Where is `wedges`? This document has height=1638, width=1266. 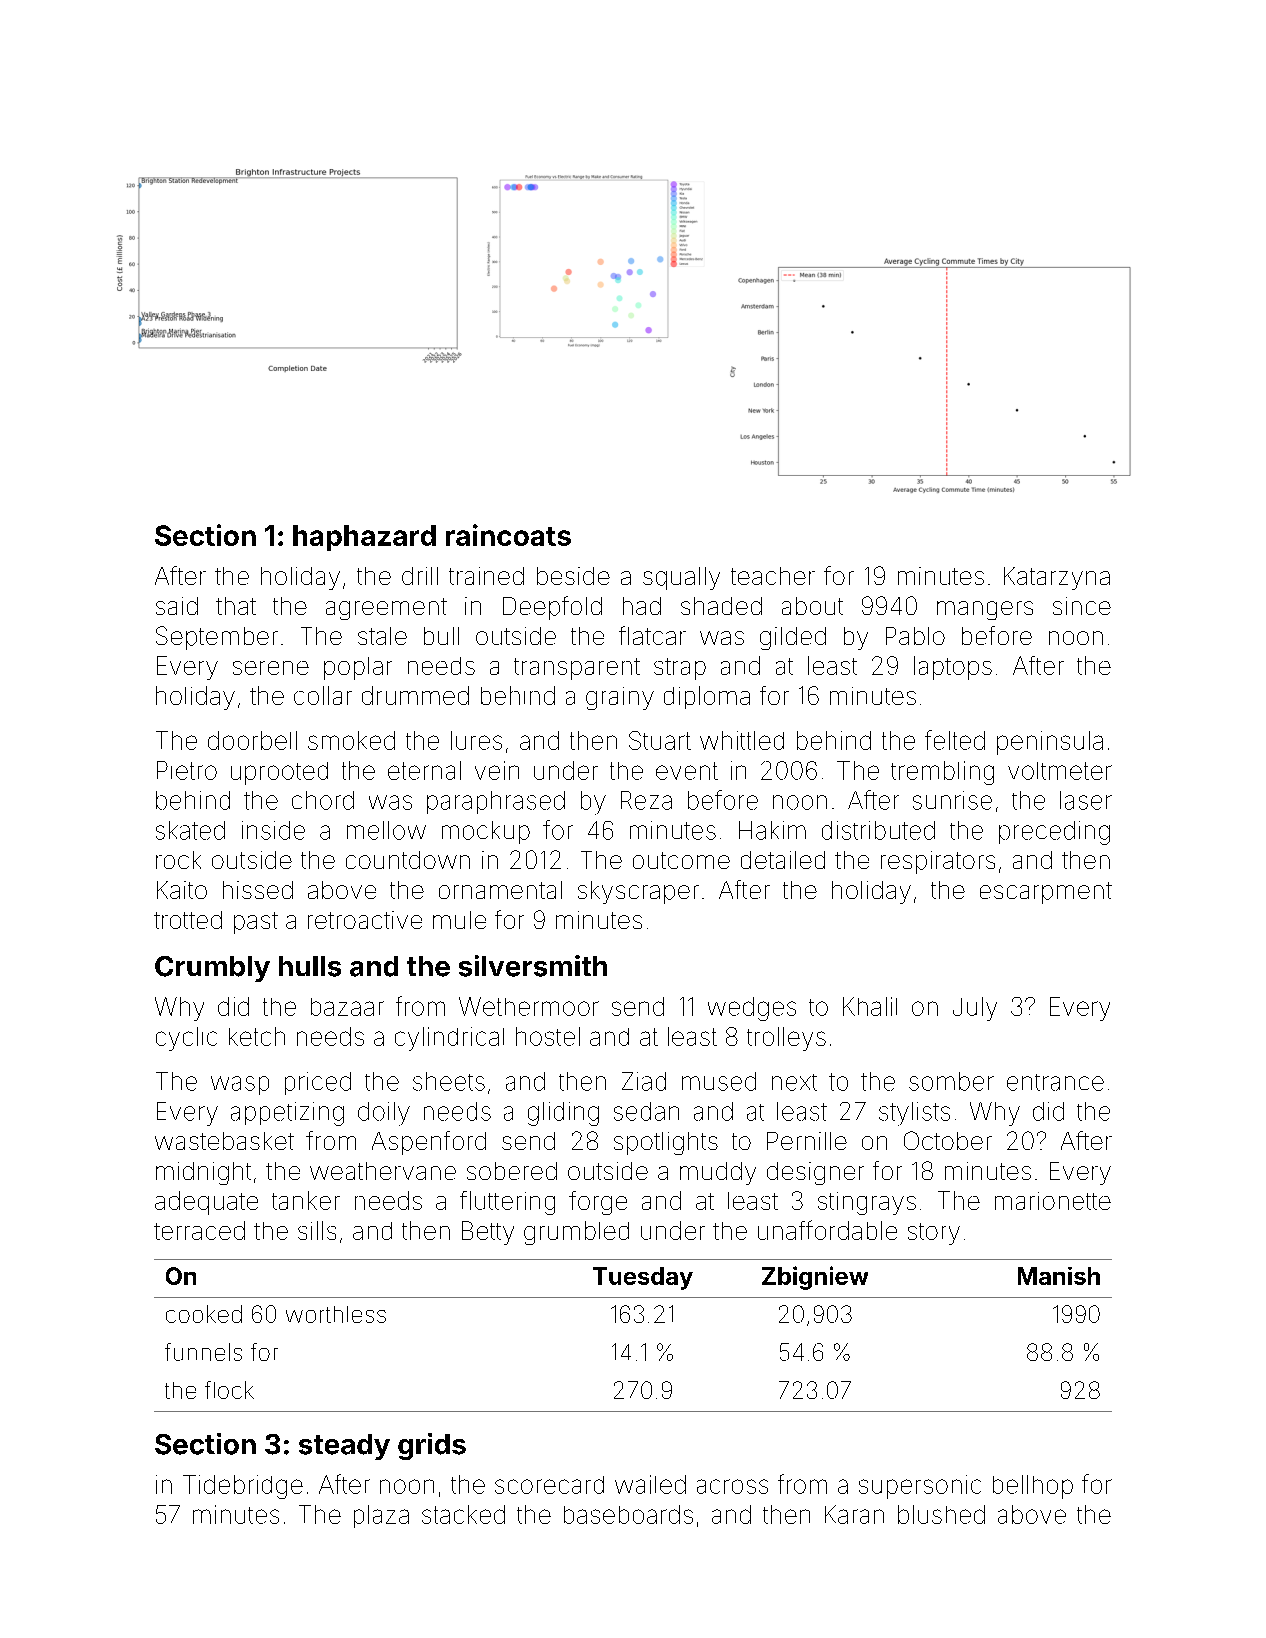
wedges is located at coordinates (752, 1009).
